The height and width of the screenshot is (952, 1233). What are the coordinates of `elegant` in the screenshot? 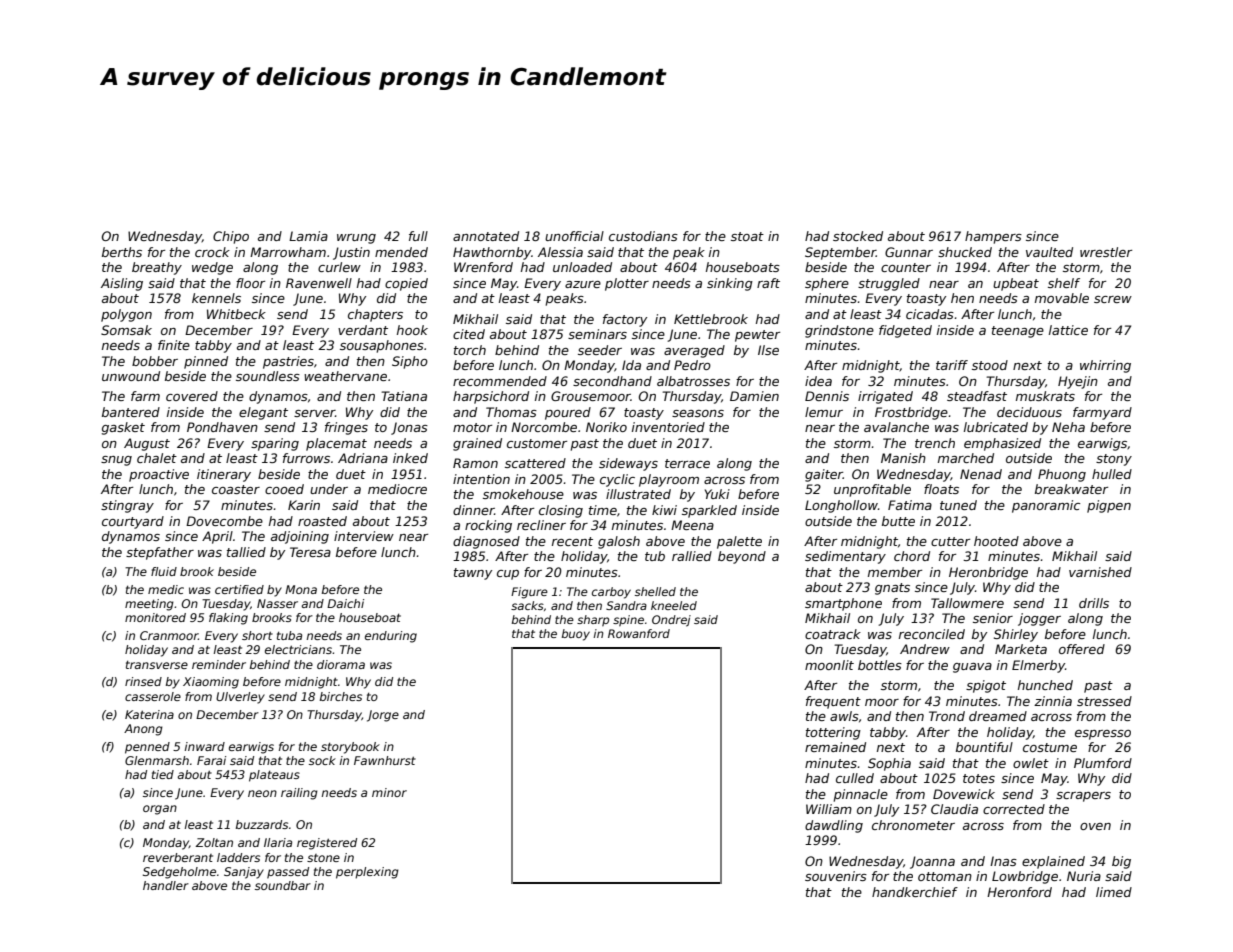 It's located at (263, 413).
